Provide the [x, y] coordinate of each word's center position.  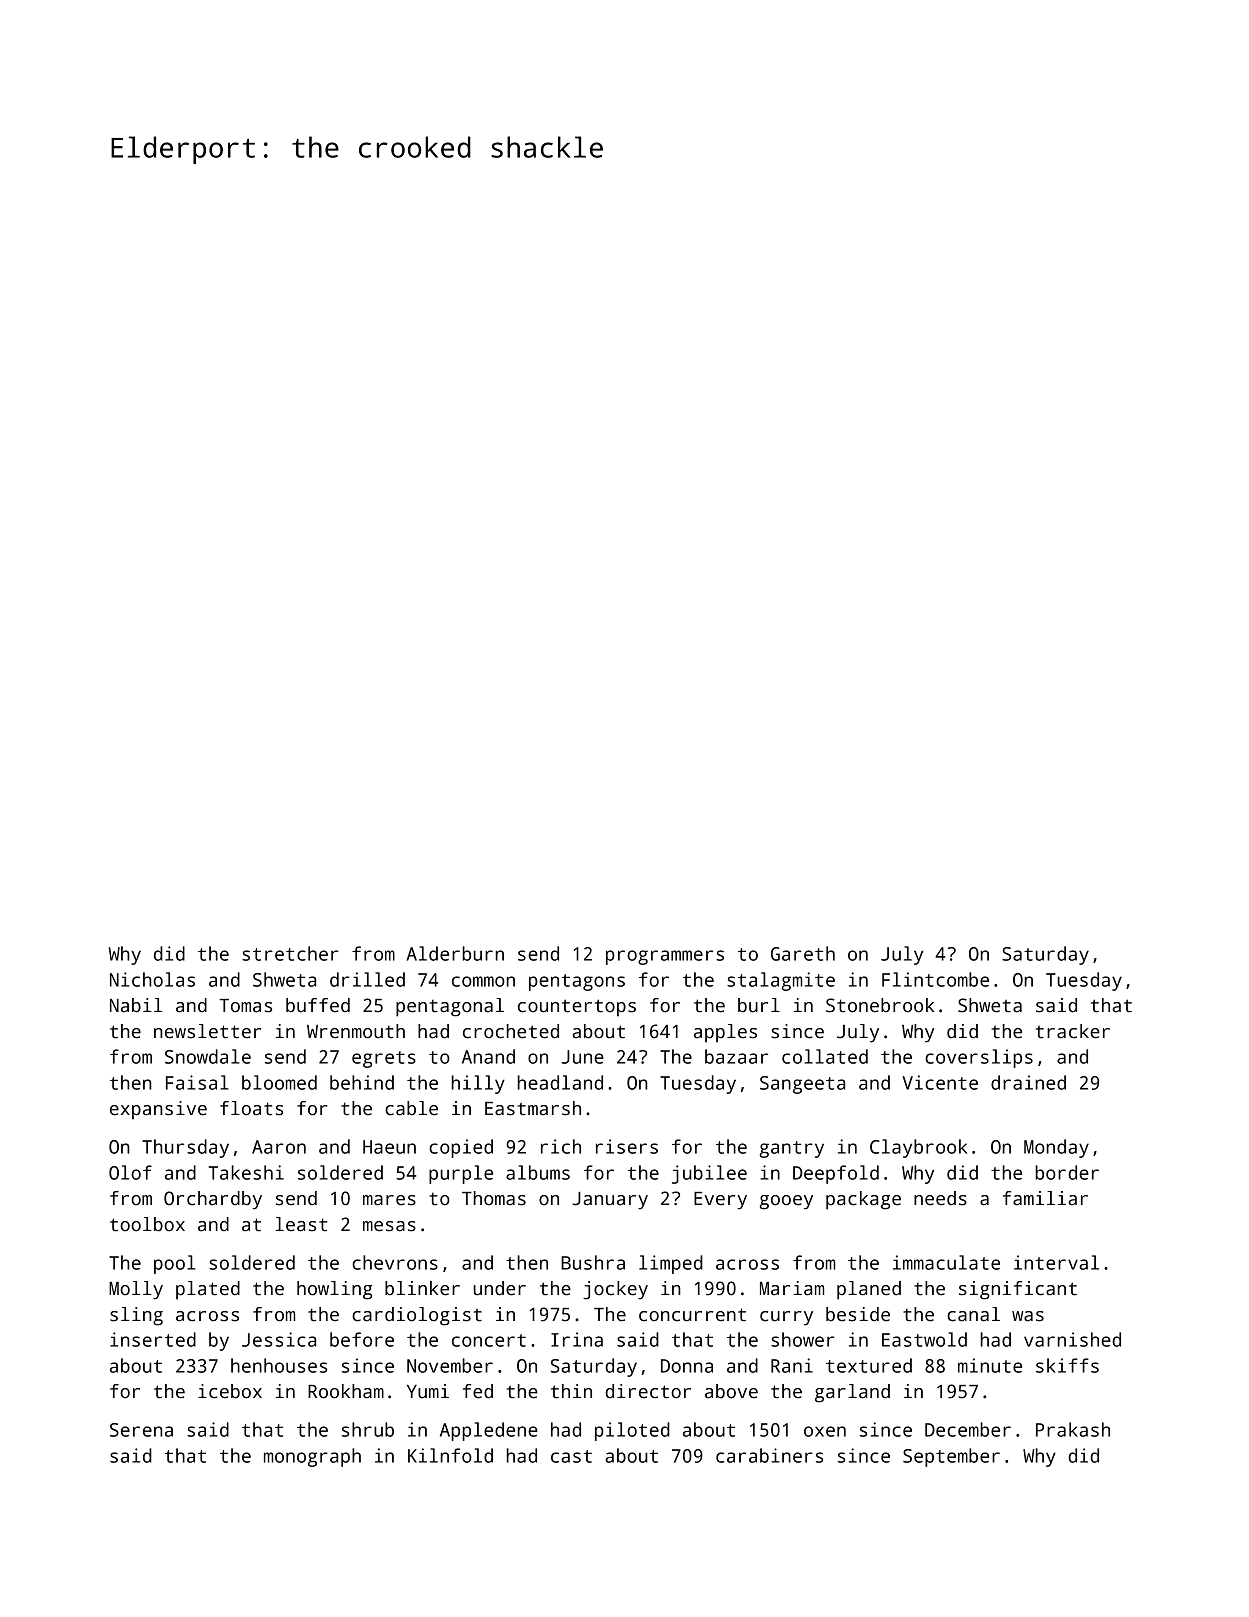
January [610, 1201]
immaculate [946, 1262]
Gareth [803, 953]
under [499, 1288]
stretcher [290, 953]
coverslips [979, 1058]
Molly [136, 1290]
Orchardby [213, 1200]
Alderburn [455, 953]
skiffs [1067, 1365]
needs [940, 1198]
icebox [230, 1391]
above [731, 1391]
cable [411, 1108]
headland [560, 1082]
